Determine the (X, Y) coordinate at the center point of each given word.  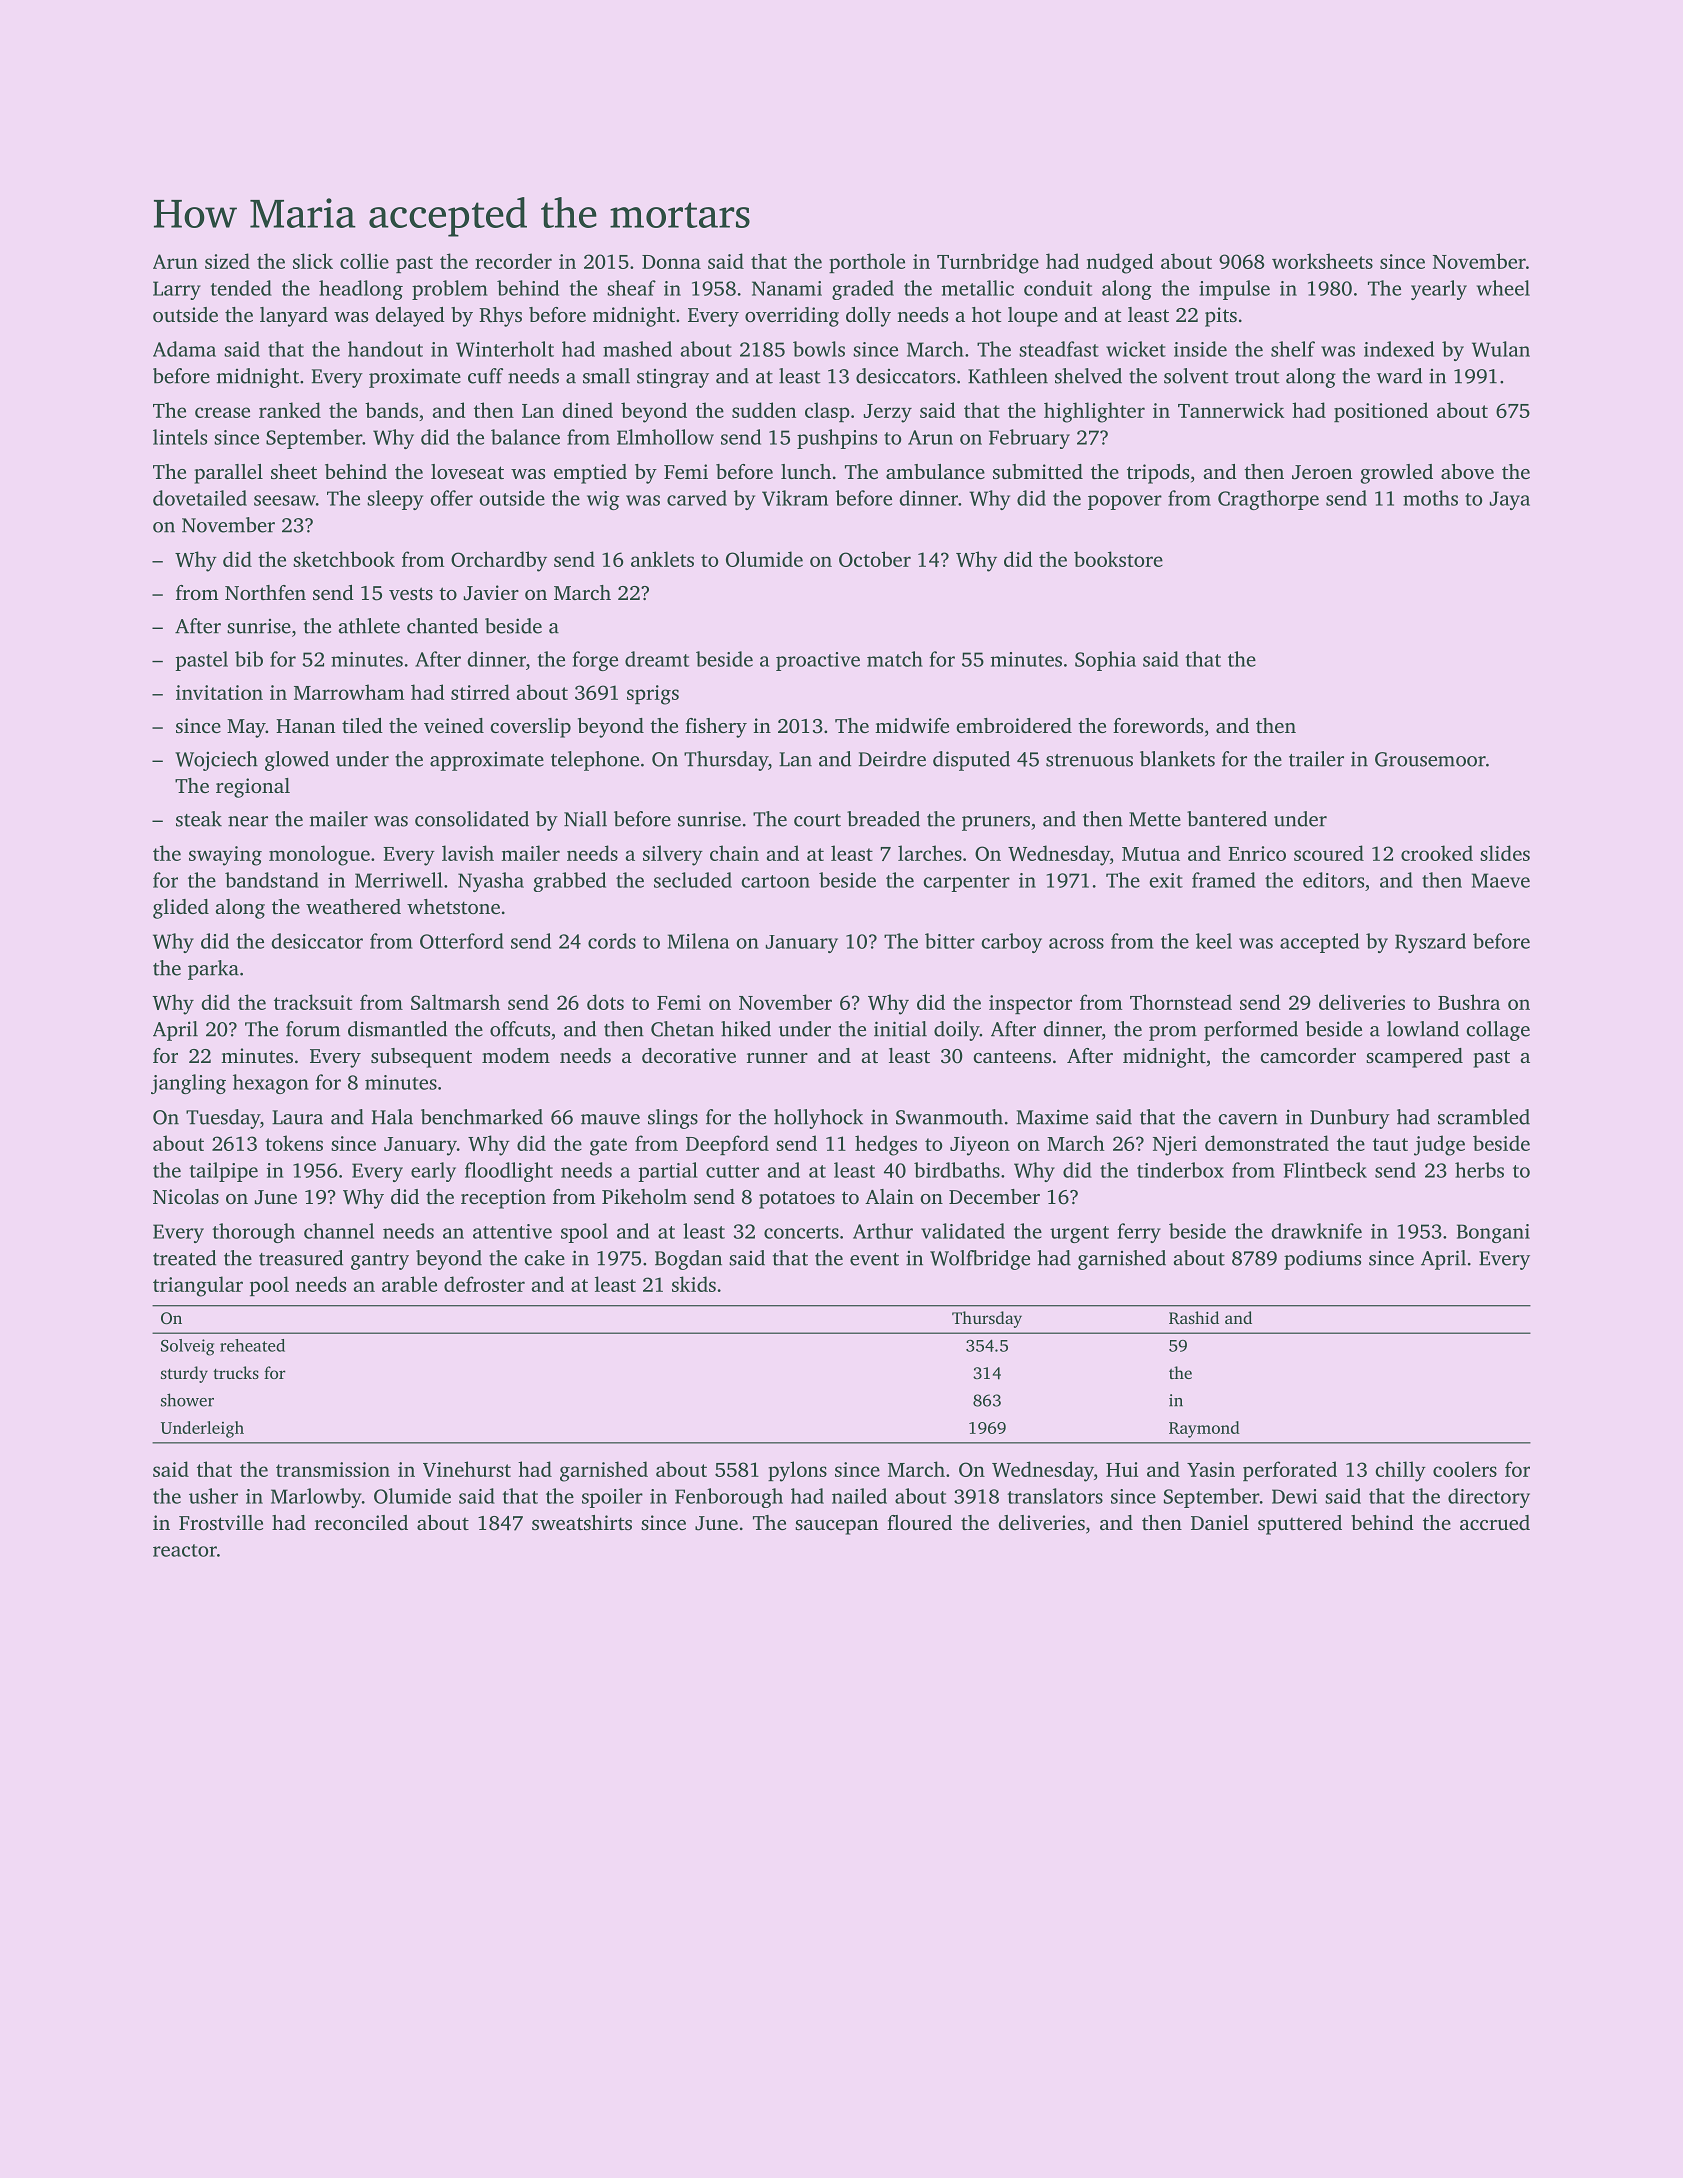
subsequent (421, 1058)
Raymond (1204, 1429)
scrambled (1484, 1117)
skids (694, 1284)
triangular (198, 1286)
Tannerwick (1231, 410)
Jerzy (888, 413)
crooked (1437, 853)
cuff (485, 376)
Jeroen (1322, 472)
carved (697, 498)
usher (213, 1496)
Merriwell (399, 880)
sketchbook (344, 559)
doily (957, 1031)
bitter (950, 941)
